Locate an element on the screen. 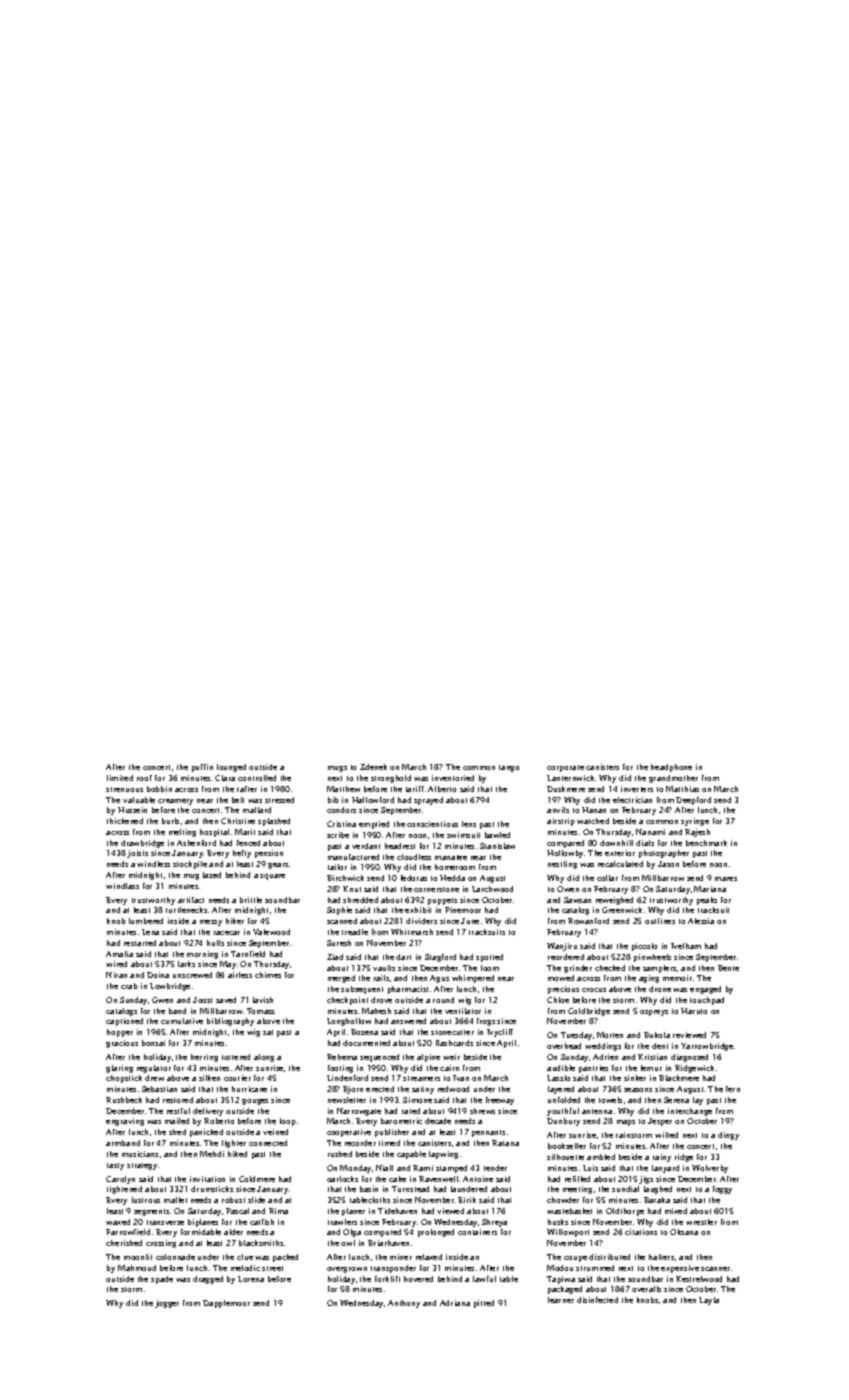  Larchwood is located at coordinates (492, 889).
